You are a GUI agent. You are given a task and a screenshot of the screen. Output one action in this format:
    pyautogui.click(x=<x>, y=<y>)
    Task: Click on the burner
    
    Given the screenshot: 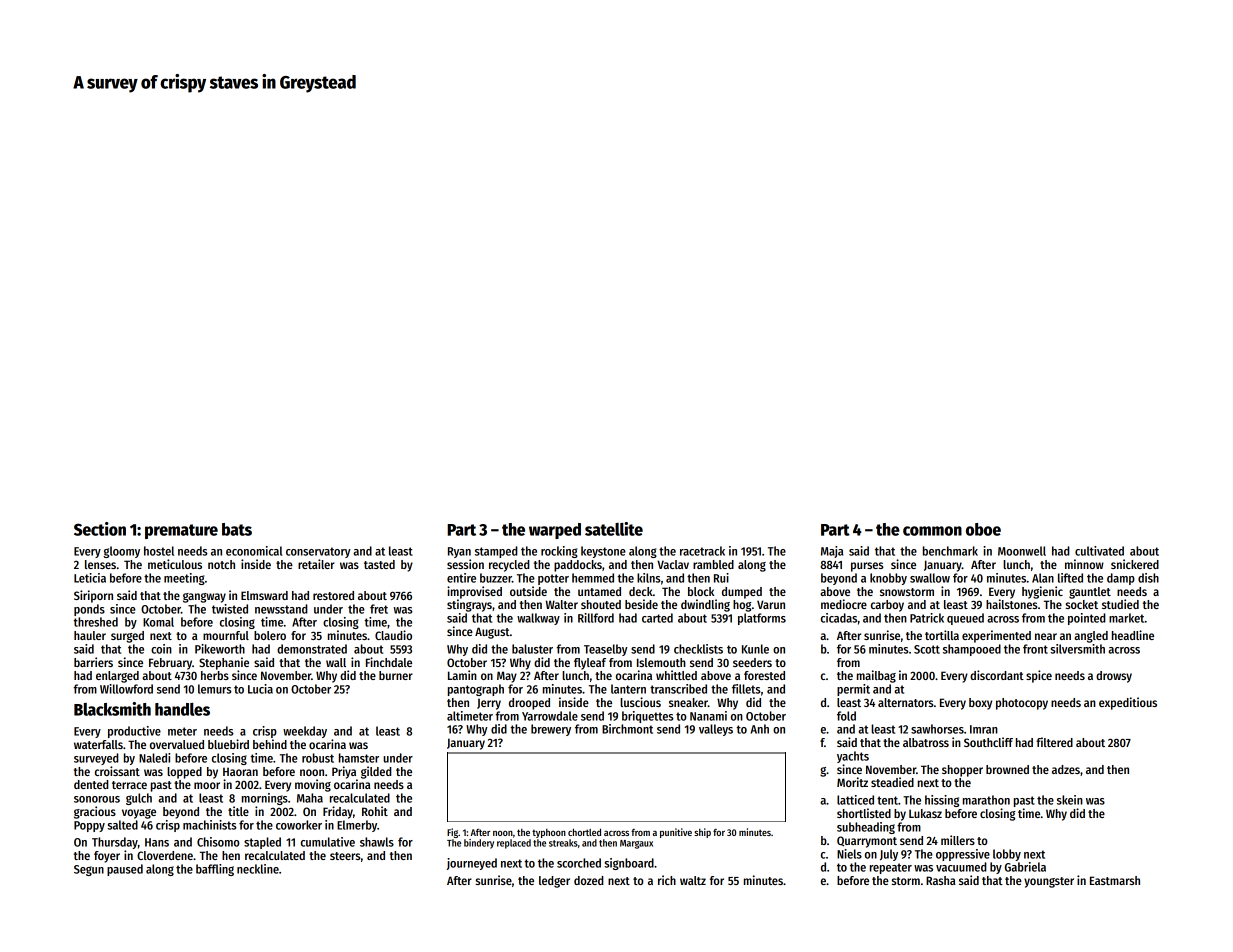 What is the action you would take?
    pyautogui.click(x=396, y=675)
